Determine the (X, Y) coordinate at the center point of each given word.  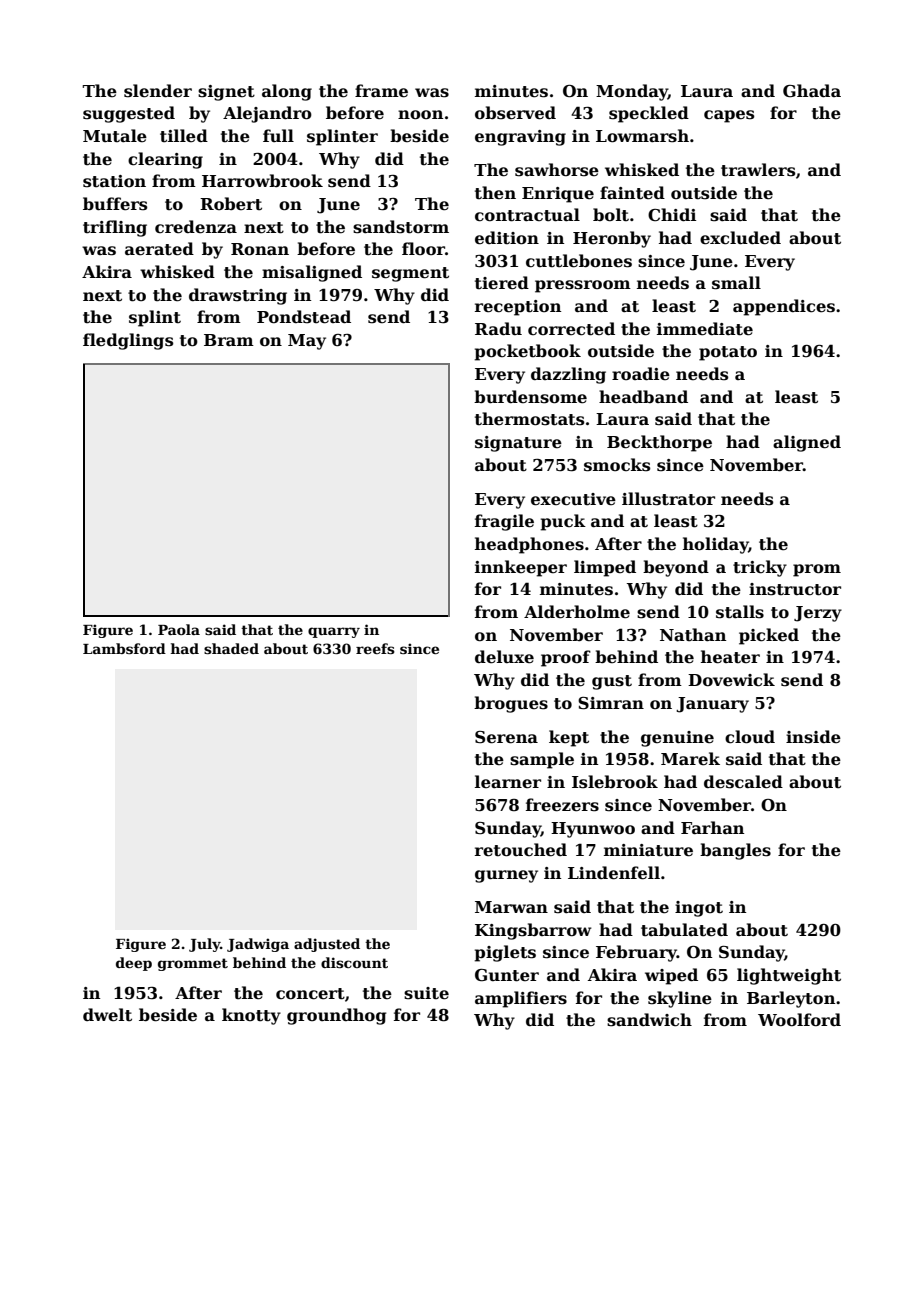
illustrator (668, 499)
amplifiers (521, 999)
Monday (632, 92)
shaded (231, 648)
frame (381, 91)
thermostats (529, 419)
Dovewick (731, 680)
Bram (229, 340)
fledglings (128, 341)
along (287, 92)
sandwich (649, 1020)
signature (518, 444)
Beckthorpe (659, 443)
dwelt (107, 1015)
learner (508, 782)
